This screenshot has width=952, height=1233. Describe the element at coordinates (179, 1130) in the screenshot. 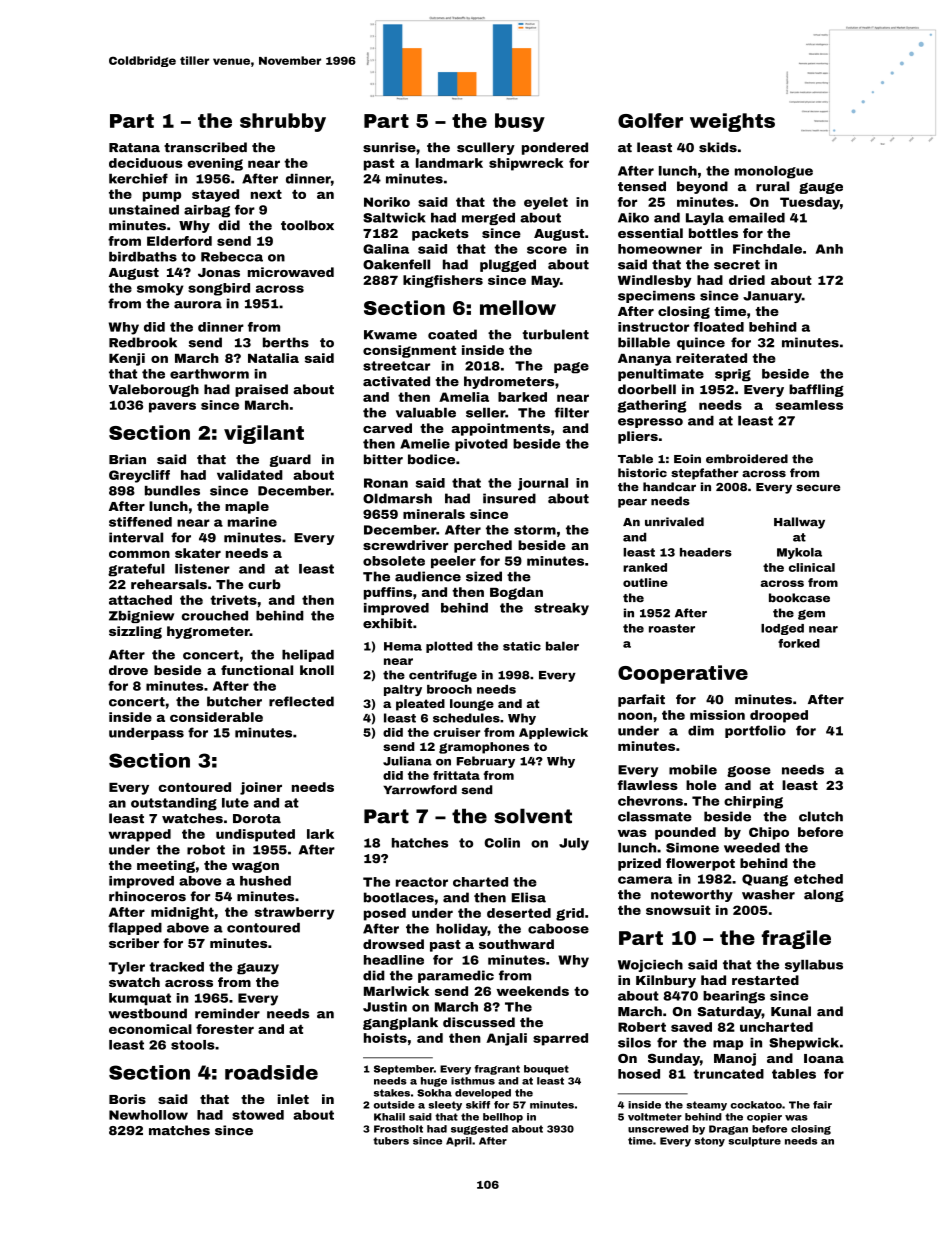

I see `matches` at that location.
